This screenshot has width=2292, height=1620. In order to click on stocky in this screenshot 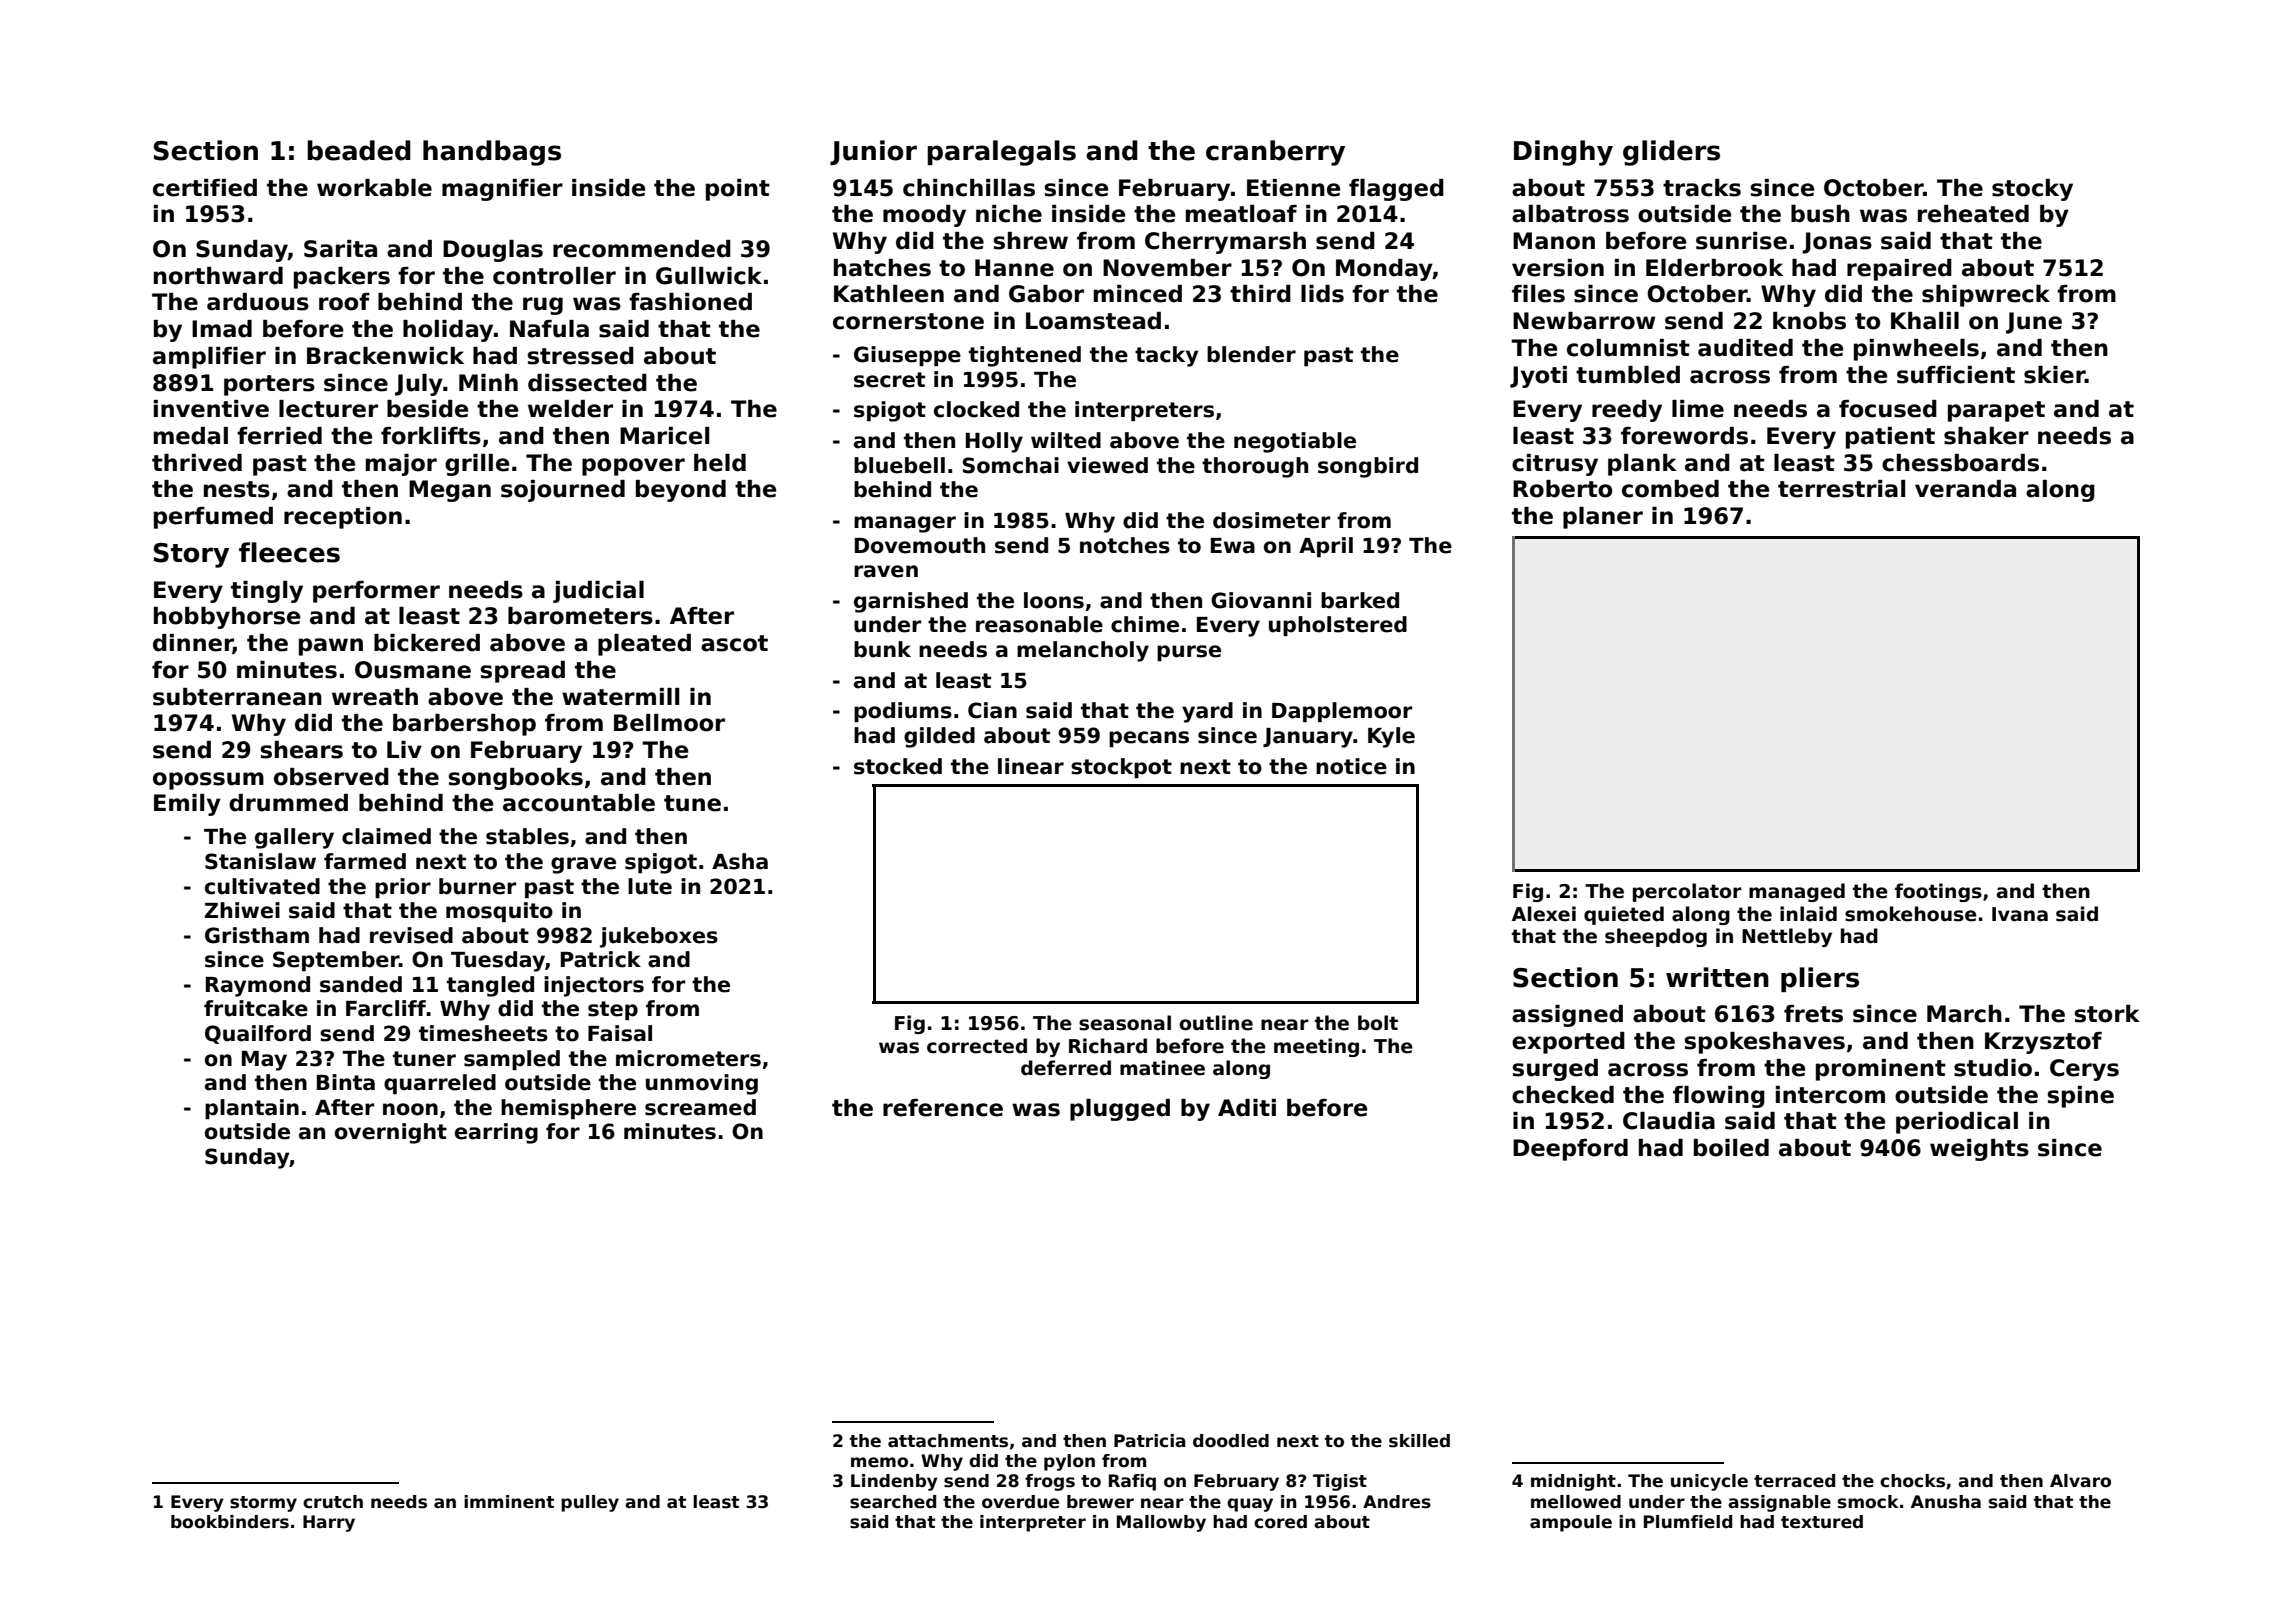, I will do `click(2032, 190)`.
